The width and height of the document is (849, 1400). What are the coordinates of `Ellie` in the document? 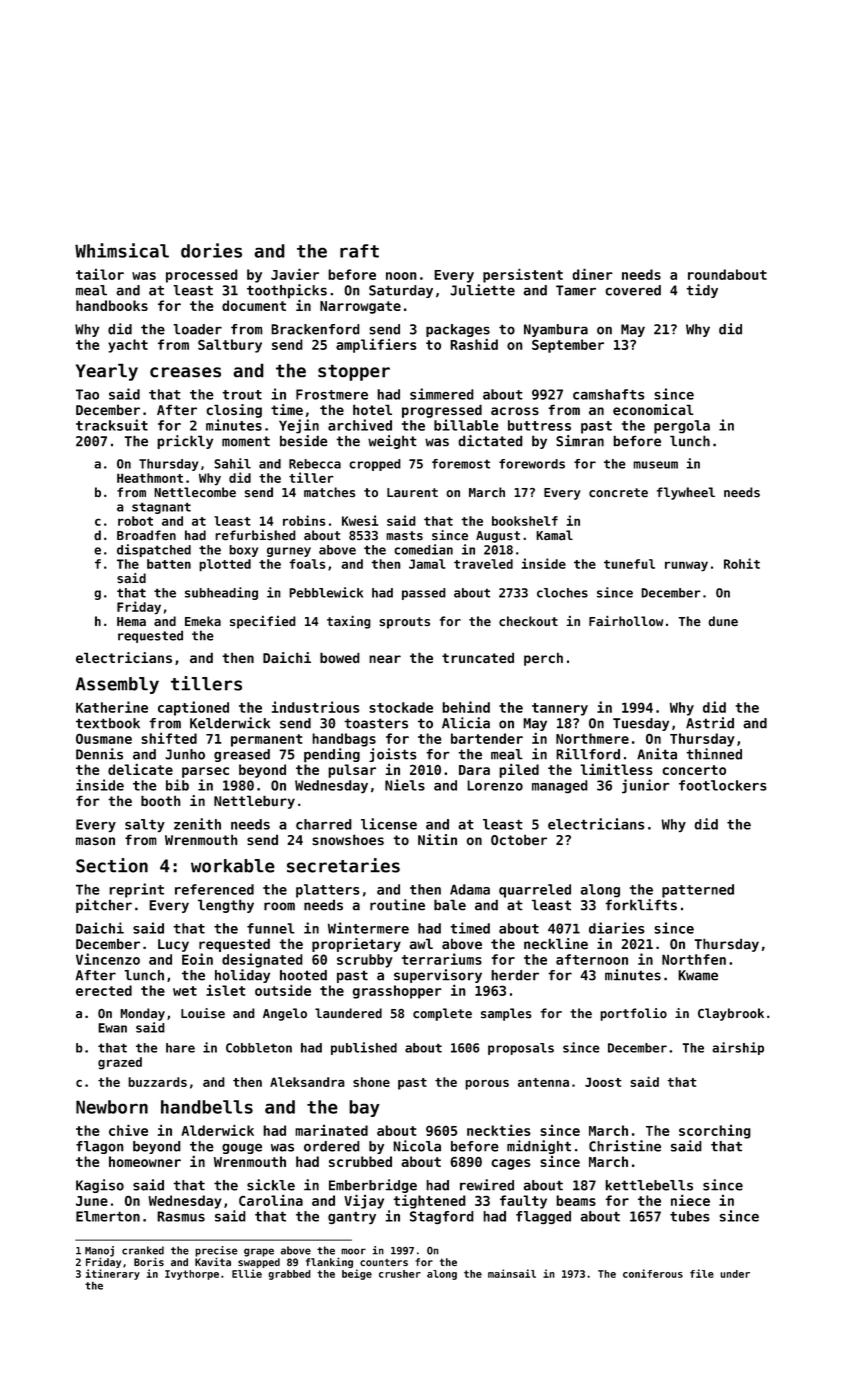 It's located at (247, 1273).
